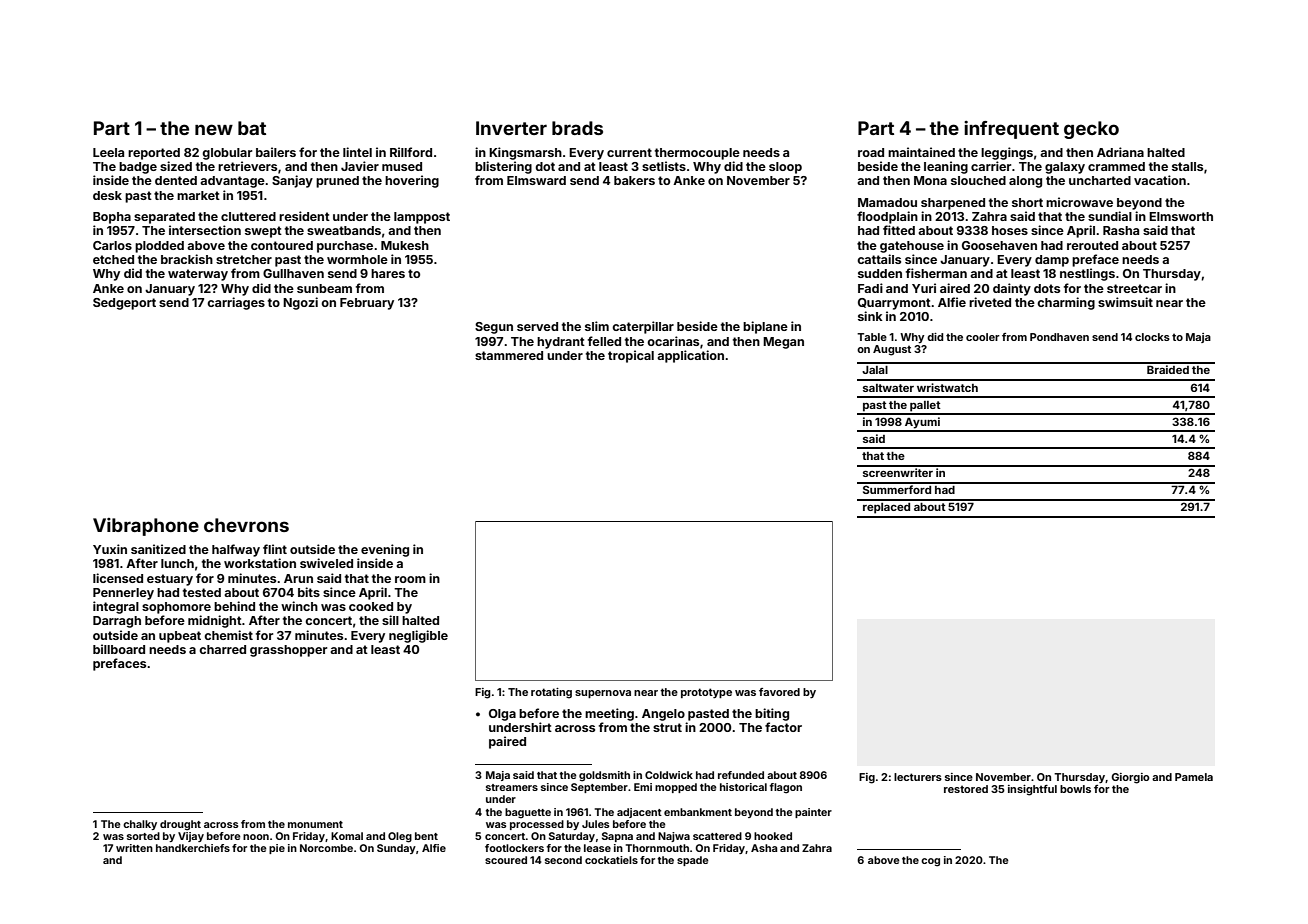 This screenshot has height=924, width=1308. What do you see at coordinates (1011, 130) in the screenshot?
I see `infrequent` at bounding box center [1011, 130].
